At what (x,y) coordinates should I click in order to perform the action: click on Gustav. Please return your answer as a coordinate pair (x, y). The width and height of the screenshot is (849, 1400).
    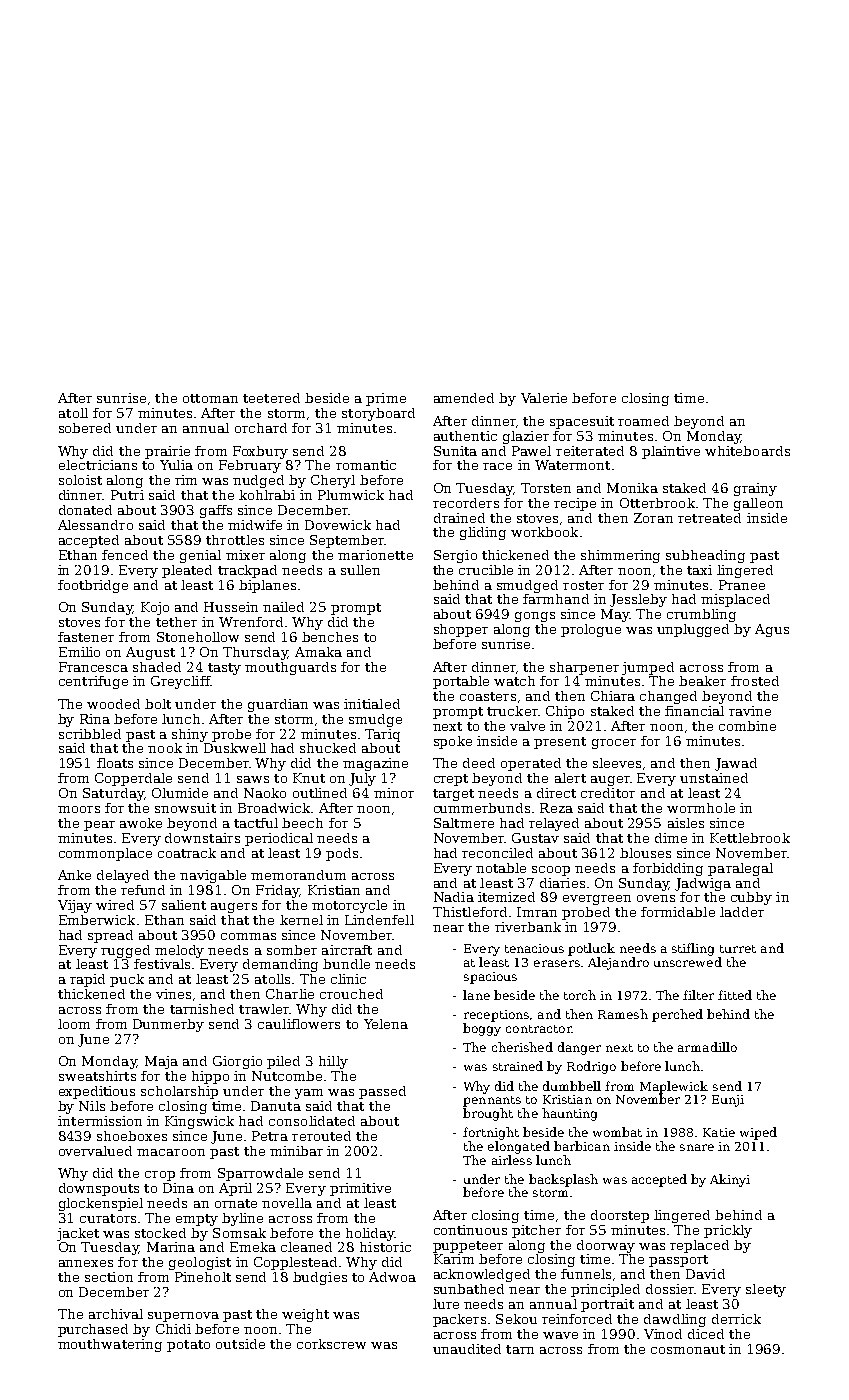
    Looking at the image, I should click on (535, 838).
